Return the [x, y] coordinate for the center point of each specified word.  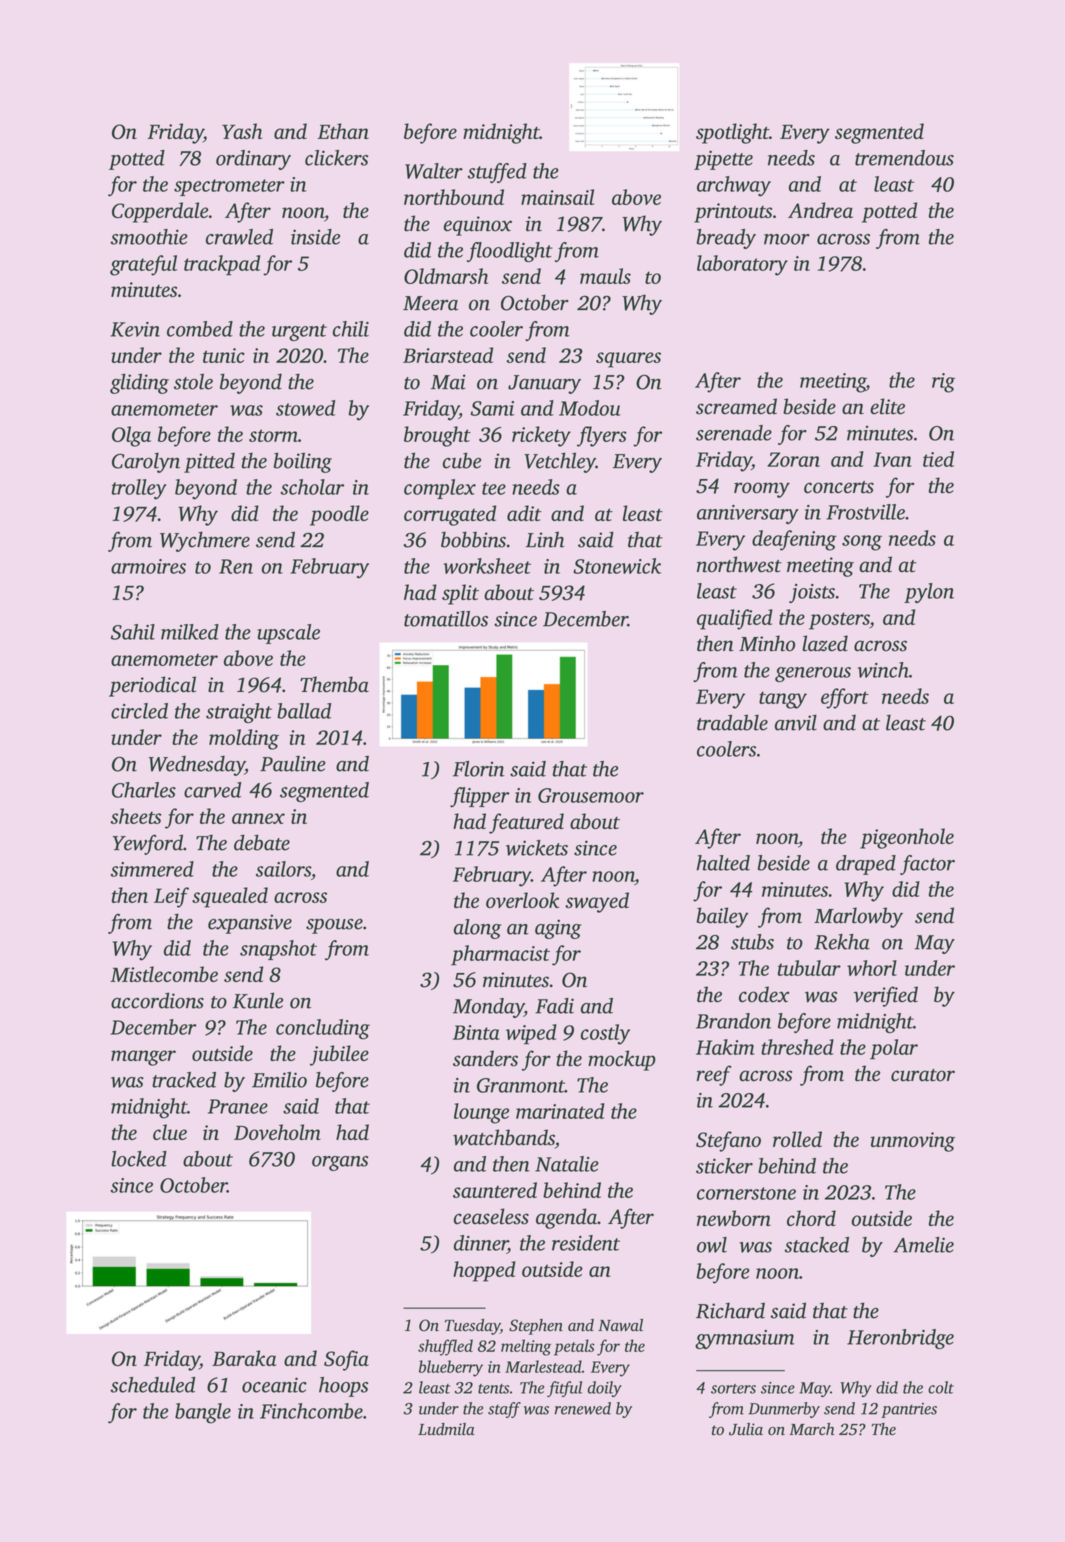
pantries [909, 1410]
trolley [139, 489]
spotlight [732, 133]
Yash [242, 131]
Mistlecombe [164, 974]
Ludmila [446, 1429]
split [460, 594]
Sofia [346, 1360]
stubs [752, 942]
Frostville [865, 512]
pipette [723, 160]
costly [605, 1034]
